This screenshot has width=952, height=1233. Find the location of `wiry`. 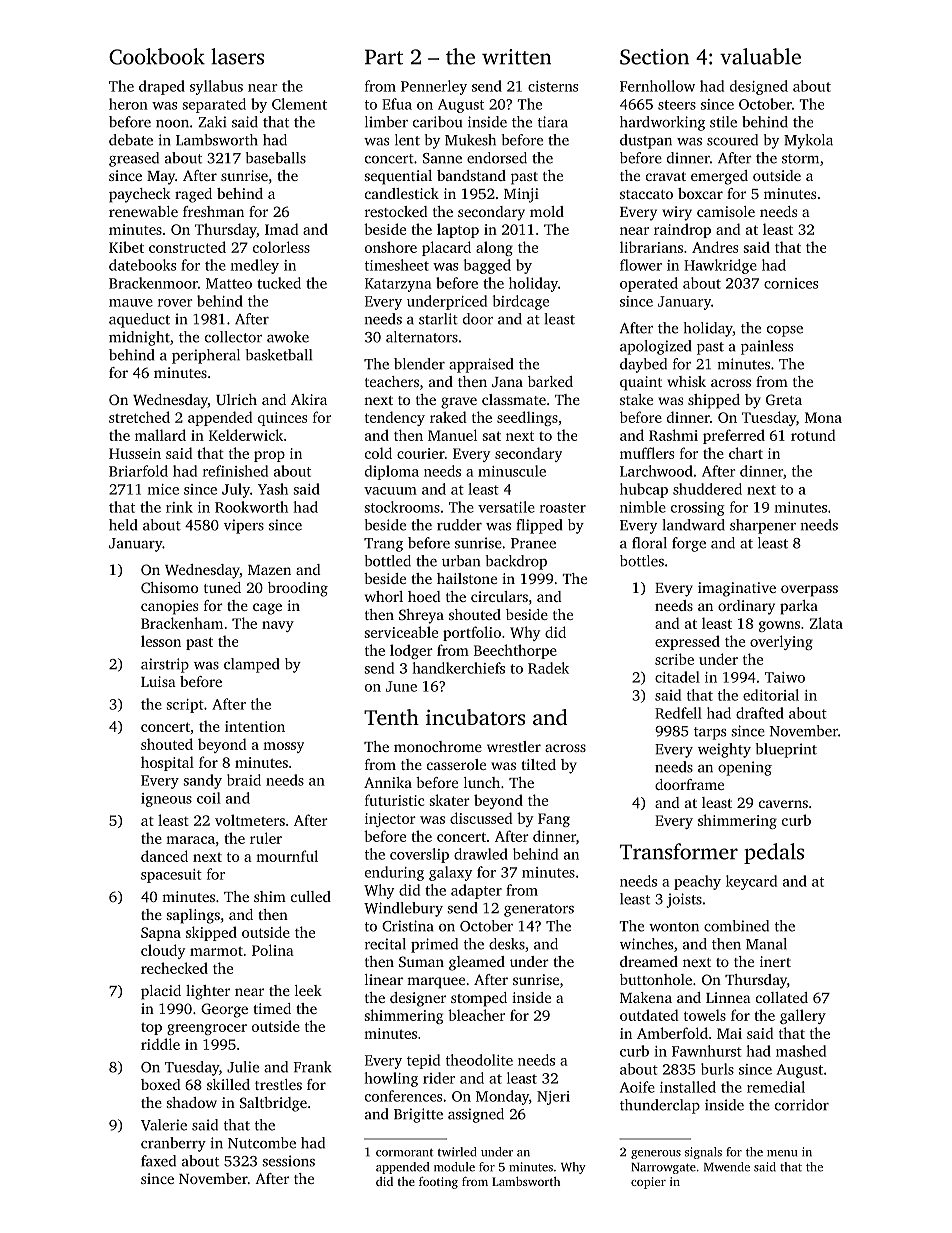

wiry is located at coordinates (677, 213).
